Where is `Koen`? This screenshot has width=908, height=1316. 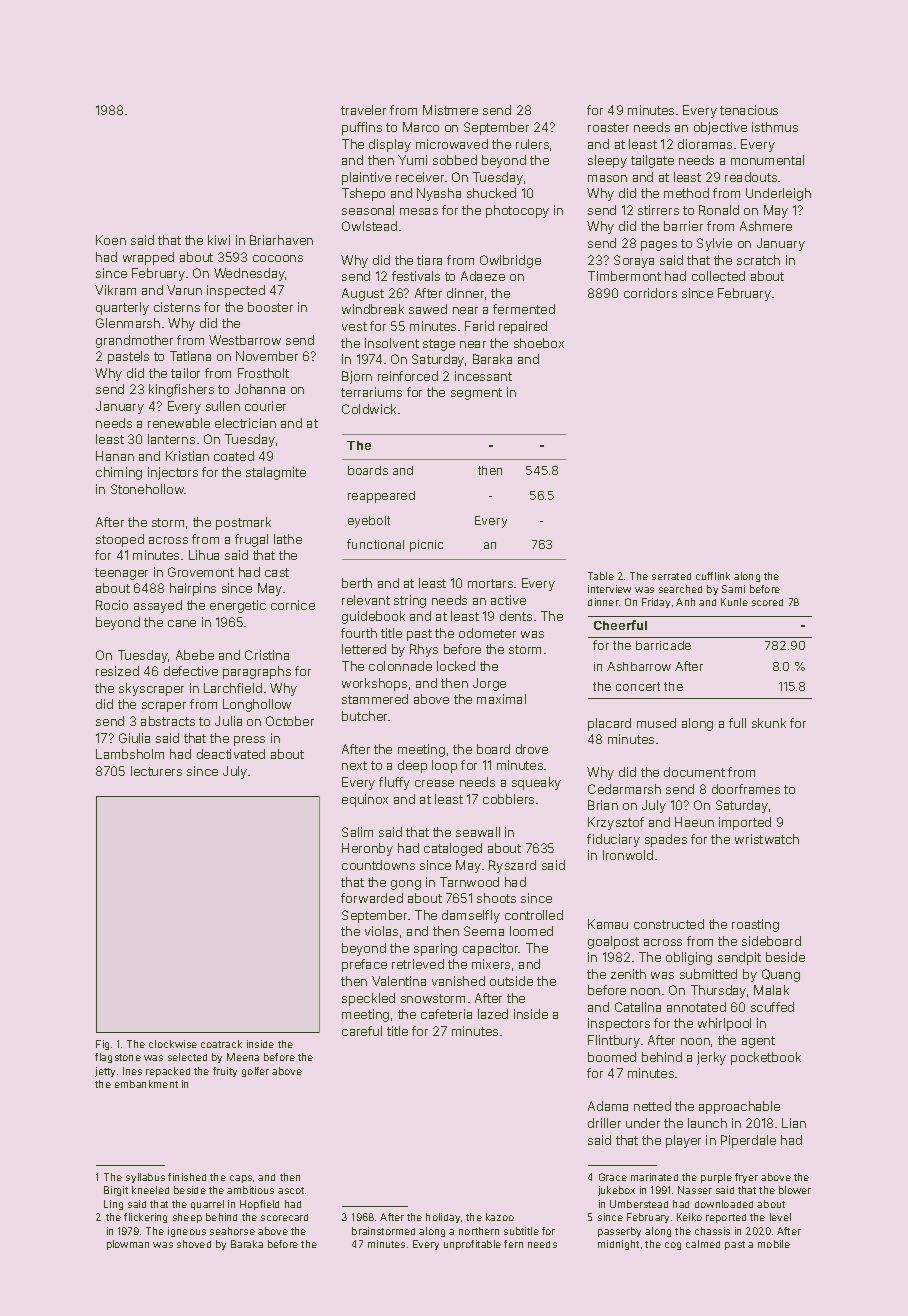 Koen is located at coordinates (111, 240).
